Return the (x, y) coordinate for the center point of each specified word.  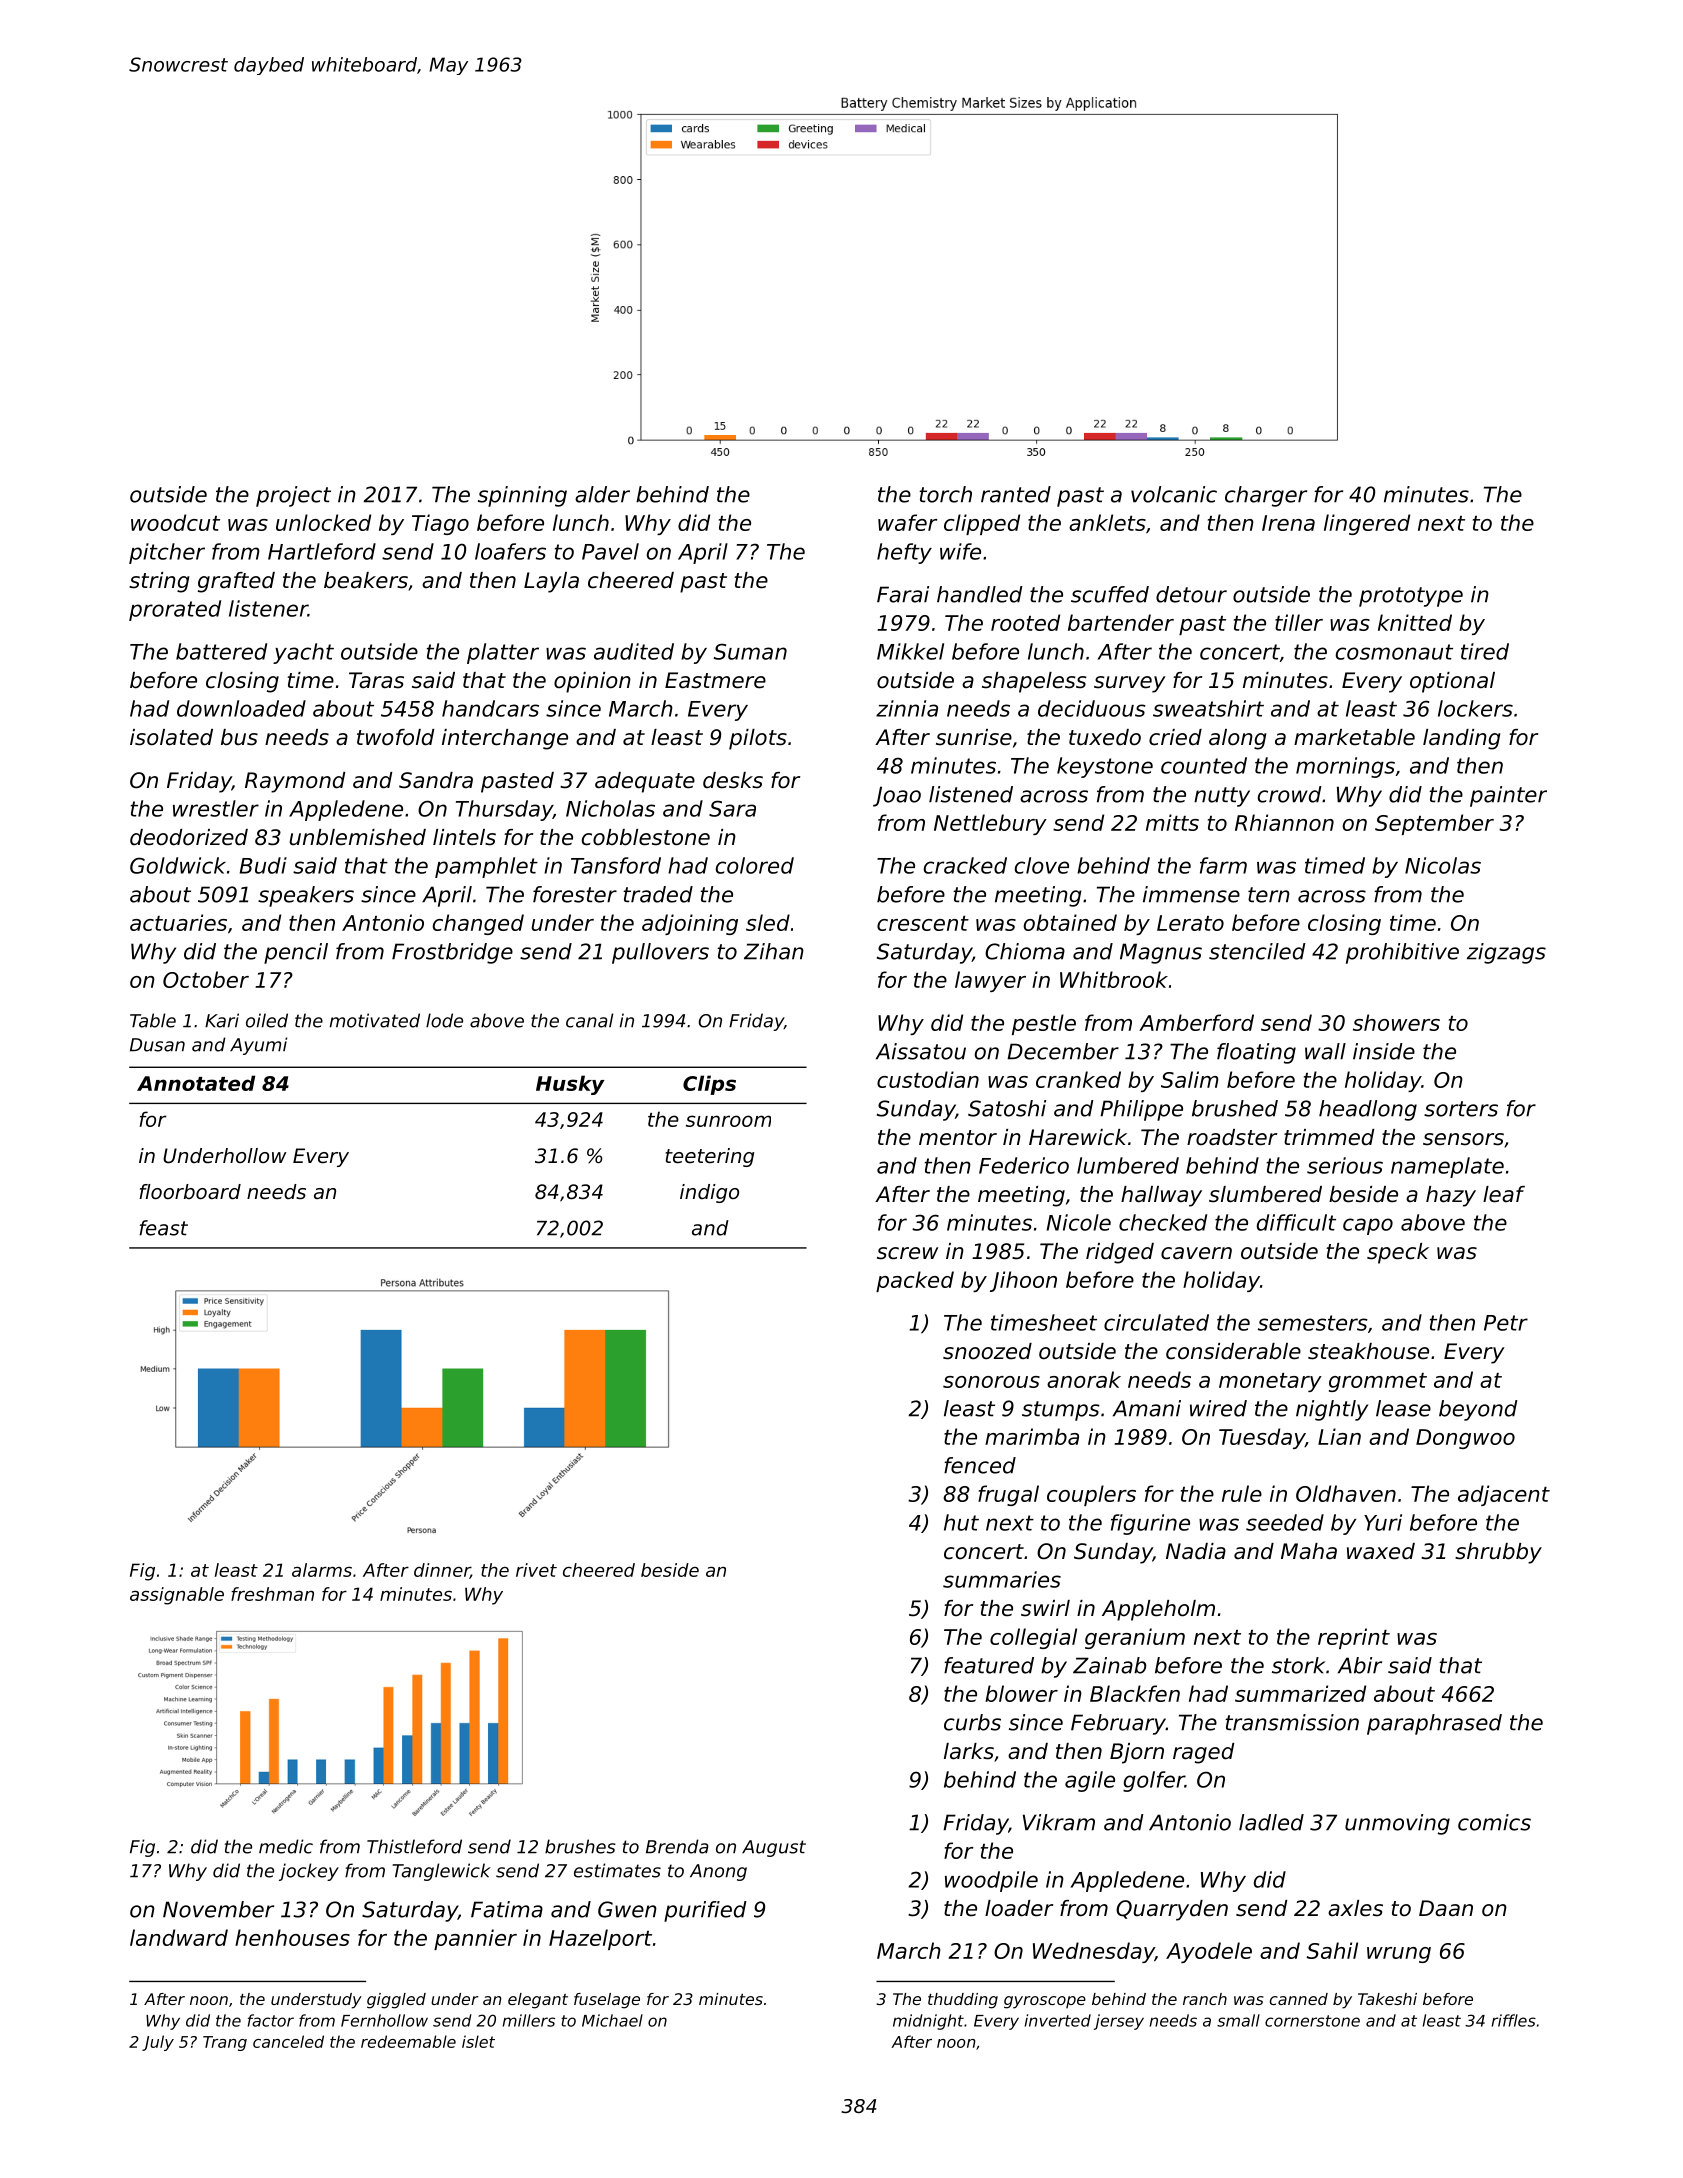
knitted (1415, 622)
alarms (322, 1570)
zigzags (1506, 953)
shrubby (1498, 1553)
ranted (1016, 494)
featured (989, 1665)
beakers (366, 580)
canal (589, 1020)
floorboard (190, 1192)
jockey (309, 1872)
